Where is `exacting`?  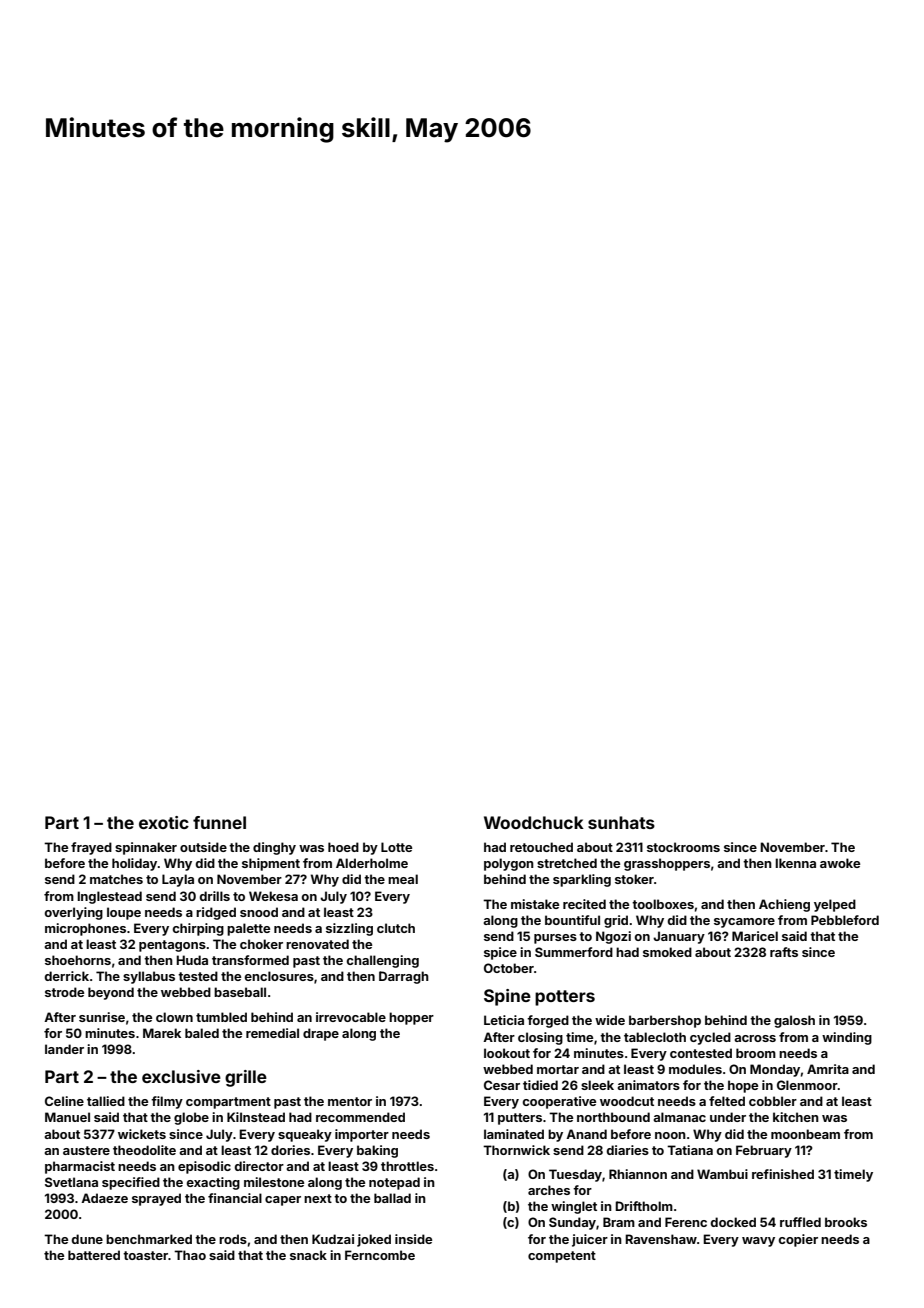 exacting is located at coordinates (213, 1183).
